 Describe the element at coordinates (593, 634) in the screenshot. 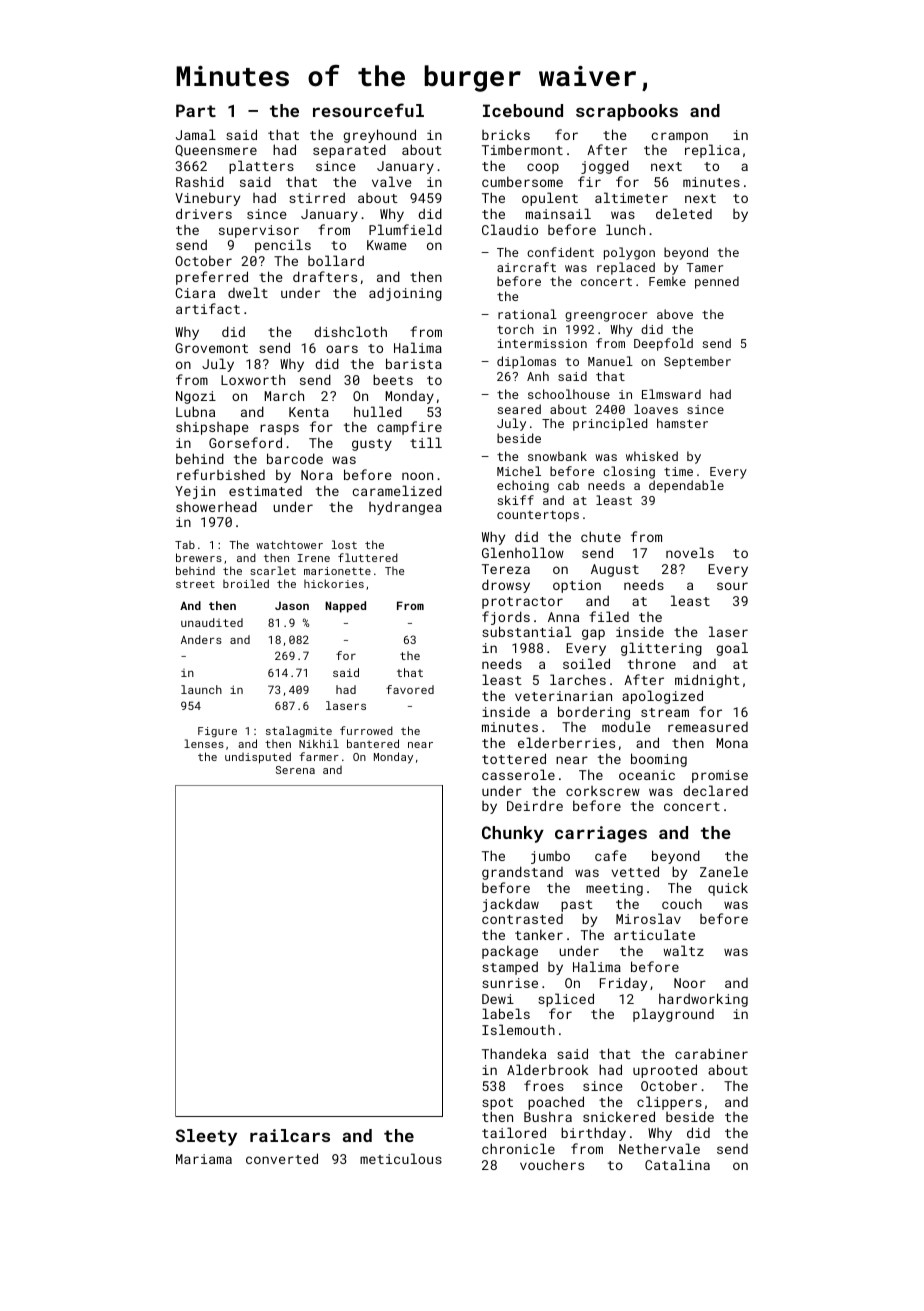

I see `gap` at that location.
